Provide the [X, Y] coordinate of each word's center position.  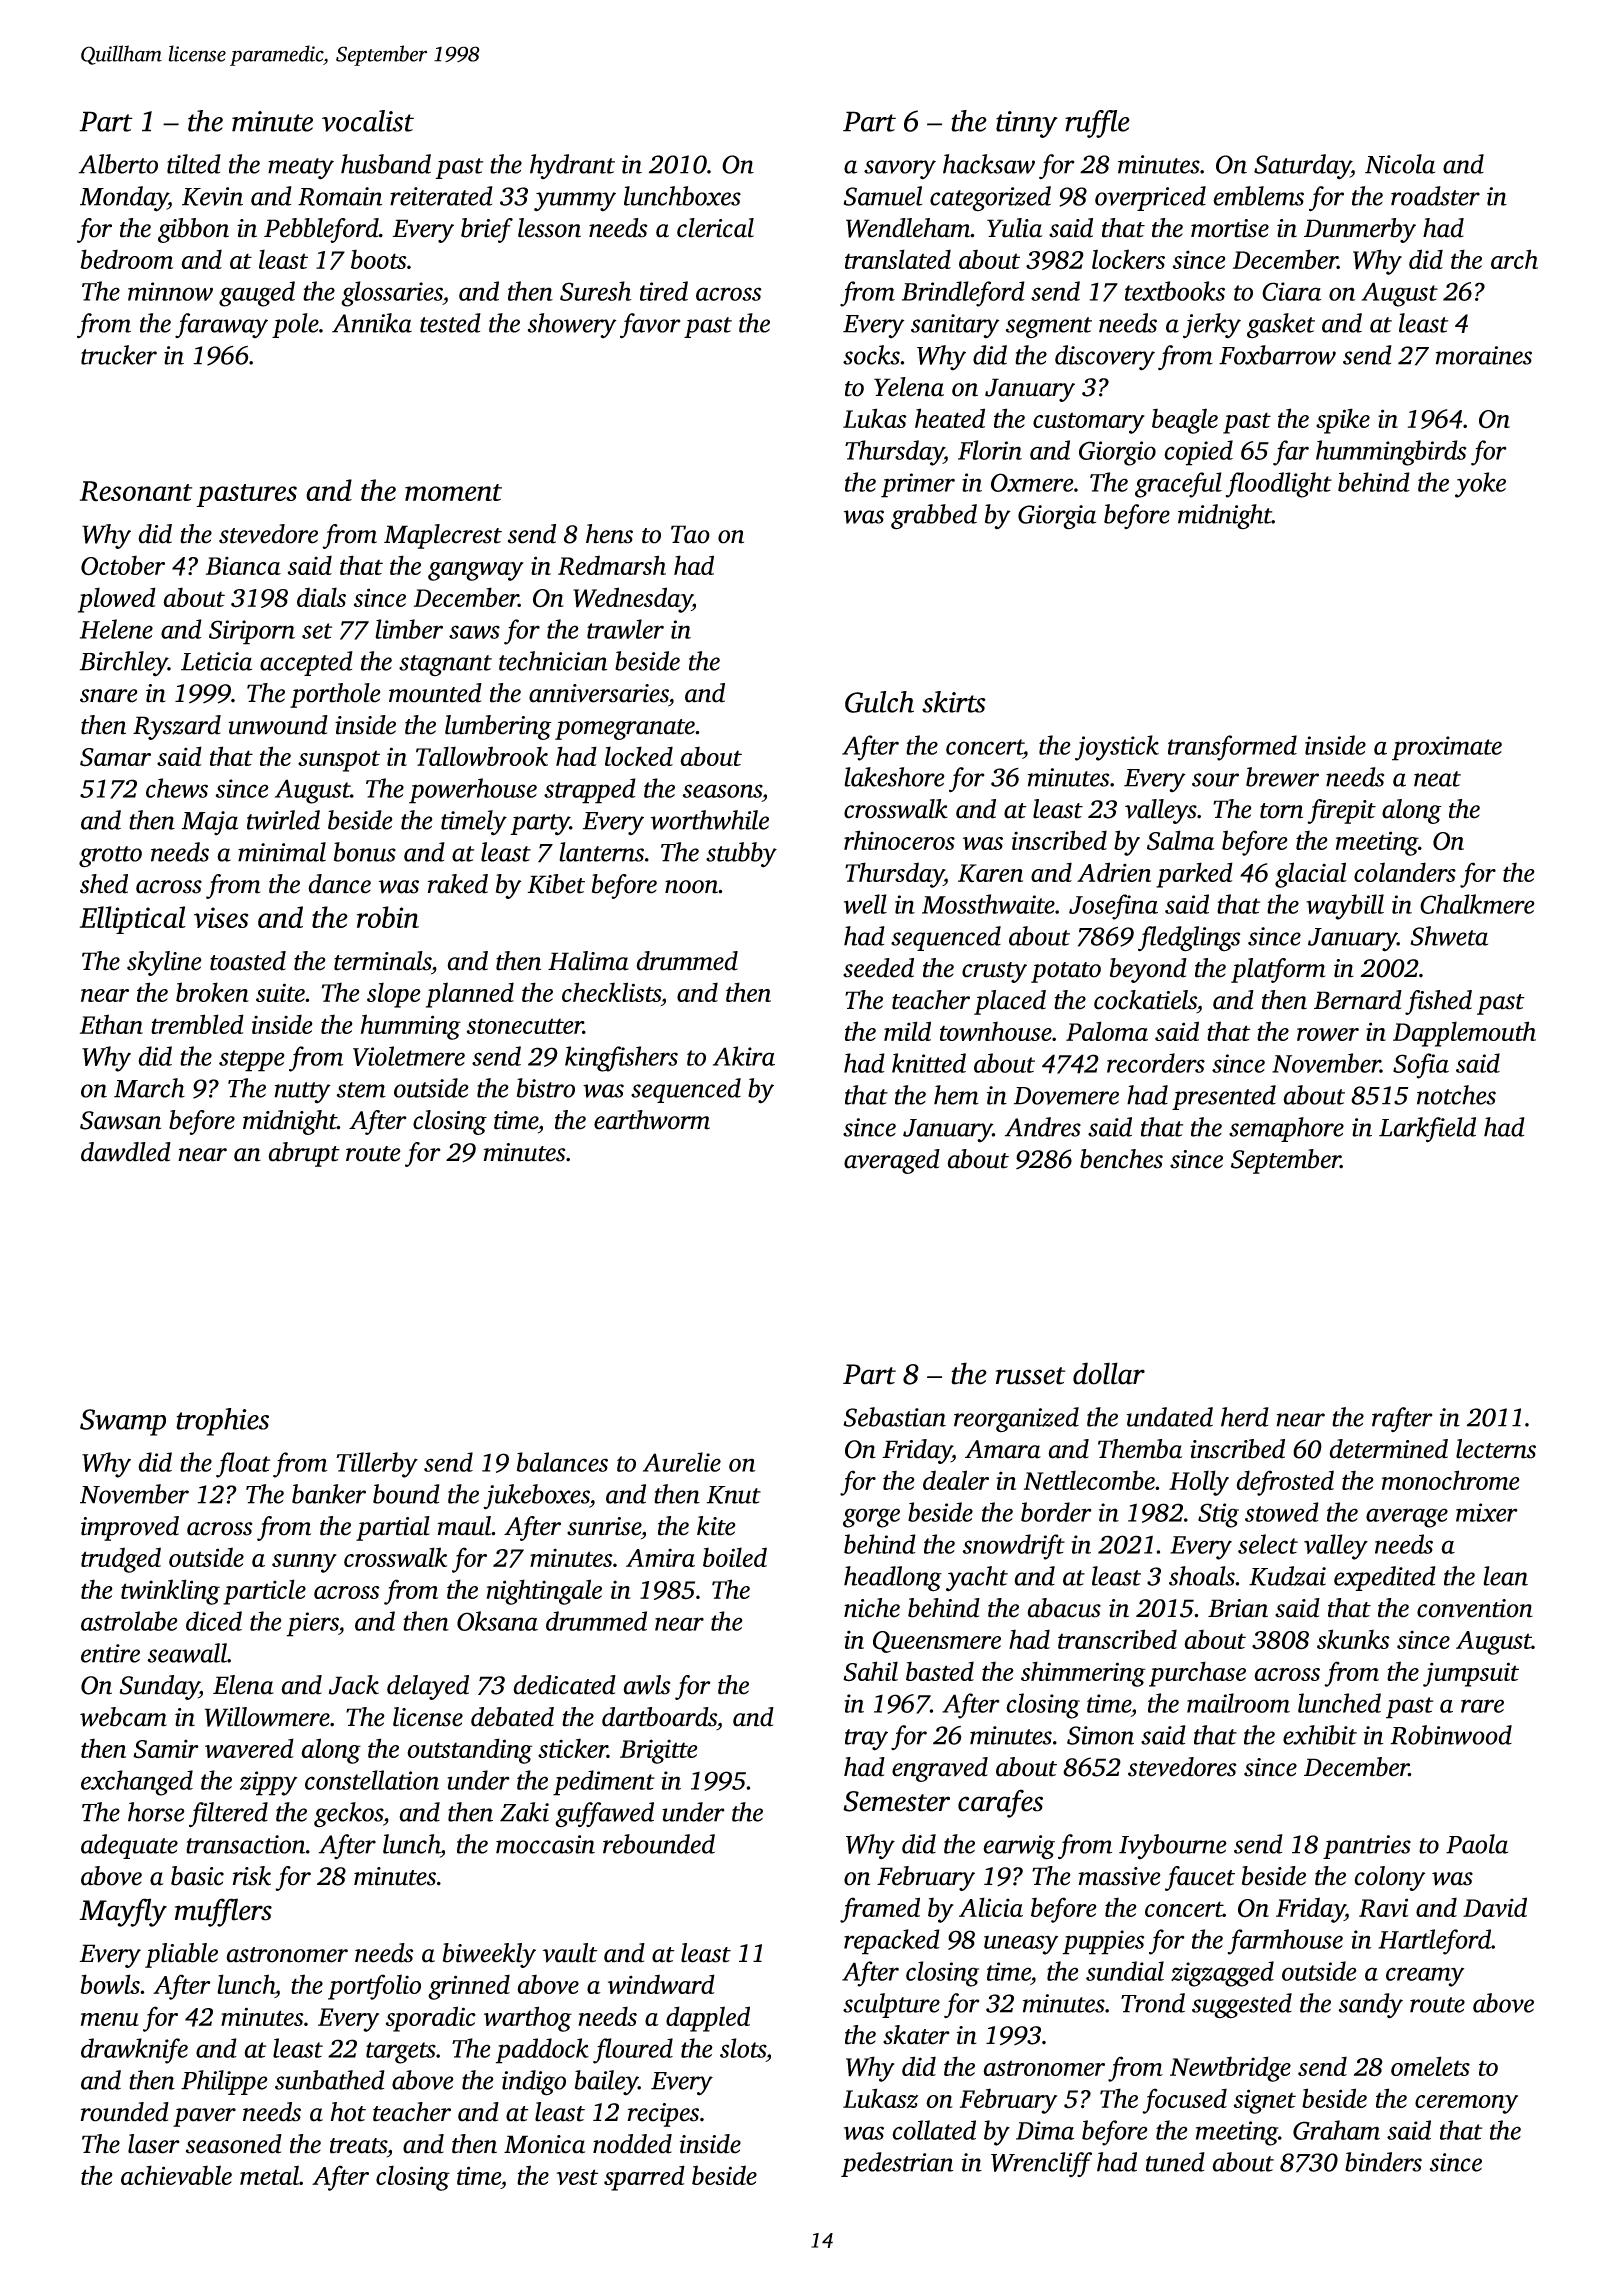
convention [1475, 1608]
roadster [1435, 196]
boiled [735, 1557]
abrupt [304, 1154]
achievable [176, 2175]
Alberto [118, 164]
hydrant [572, 166]
